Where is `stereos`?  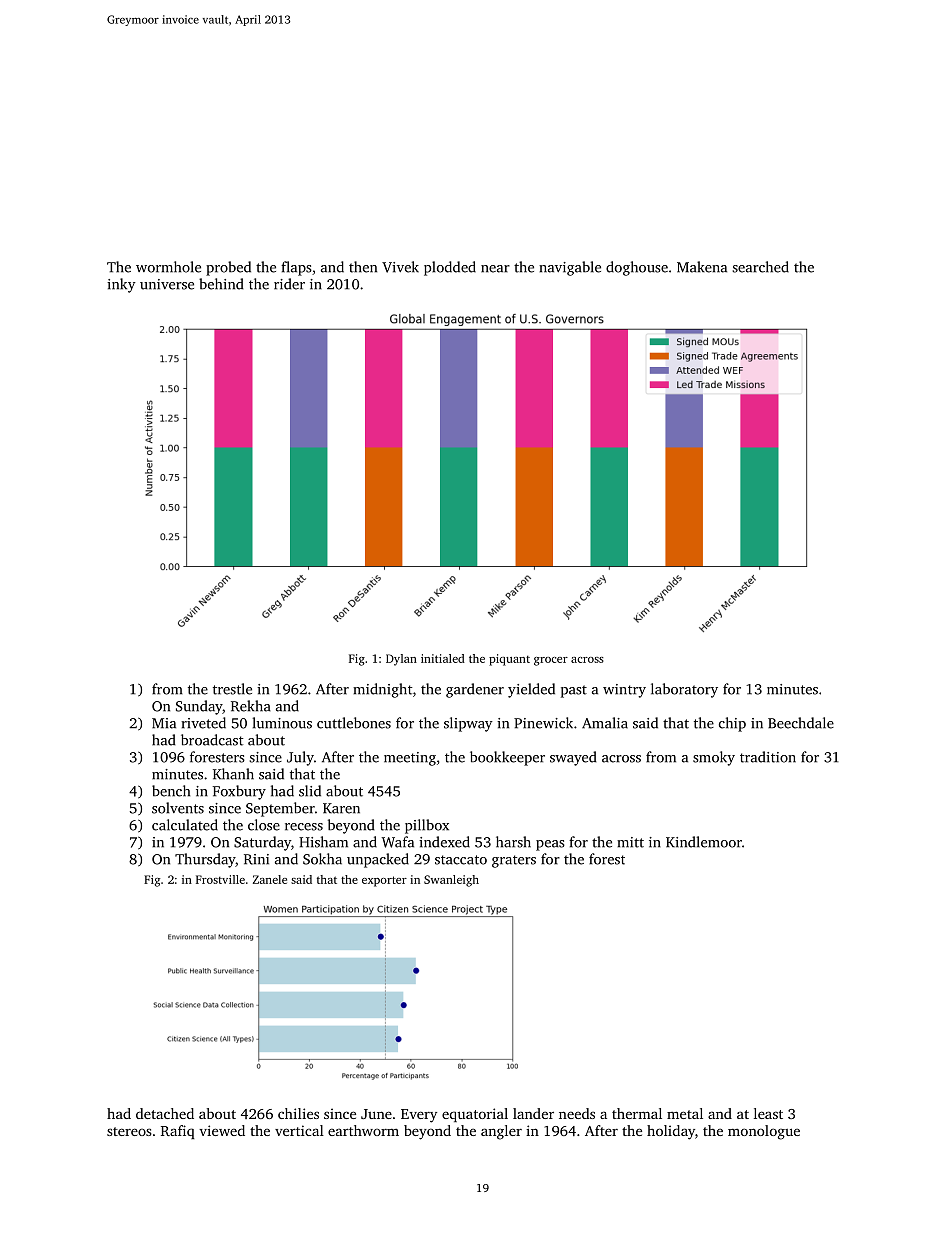 stereos is located at coordinates (129, 1131).
